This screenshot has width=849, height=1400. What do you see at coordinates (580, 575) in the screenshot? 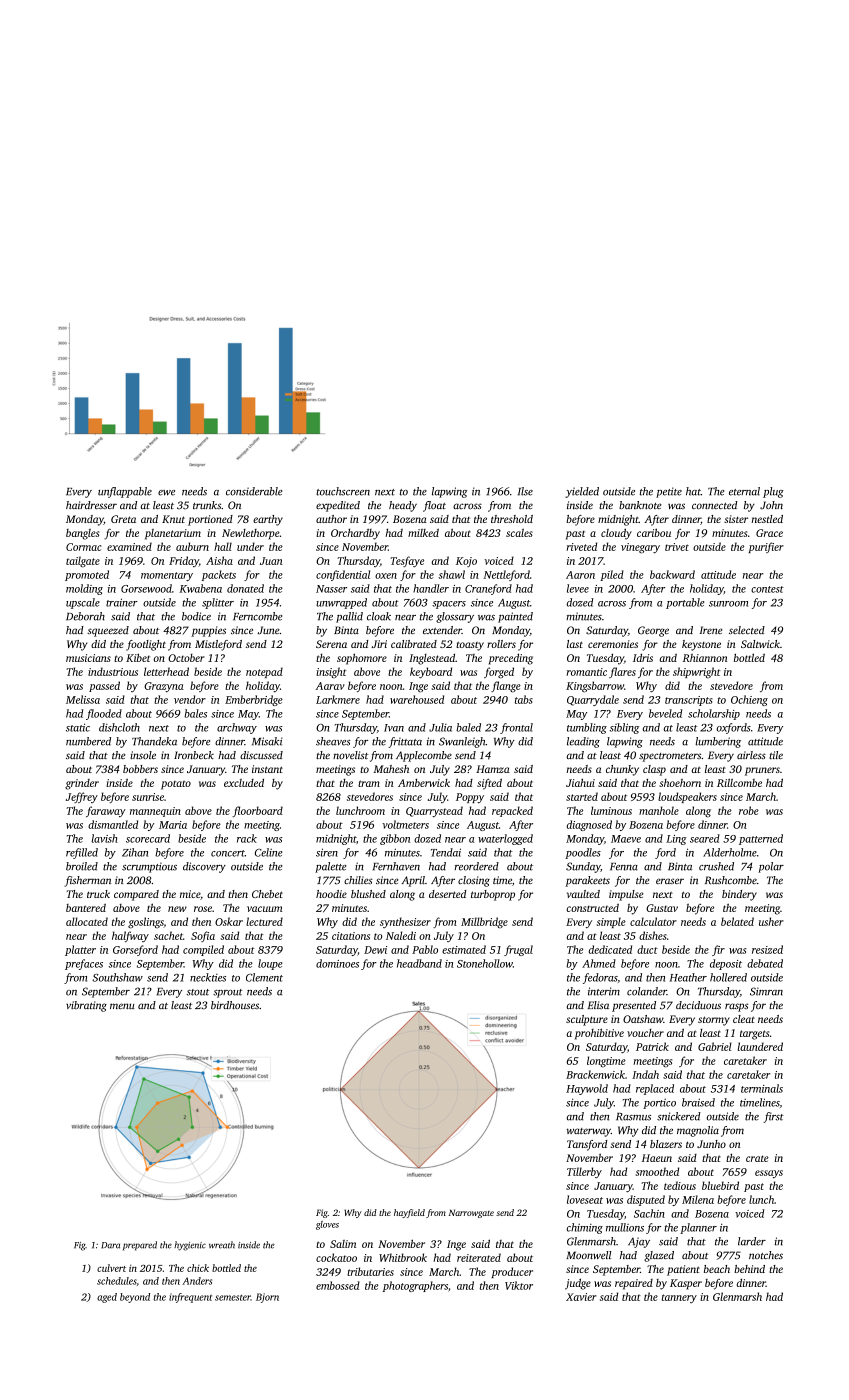
I see `Aaron` at bounding box center [580, 575].
